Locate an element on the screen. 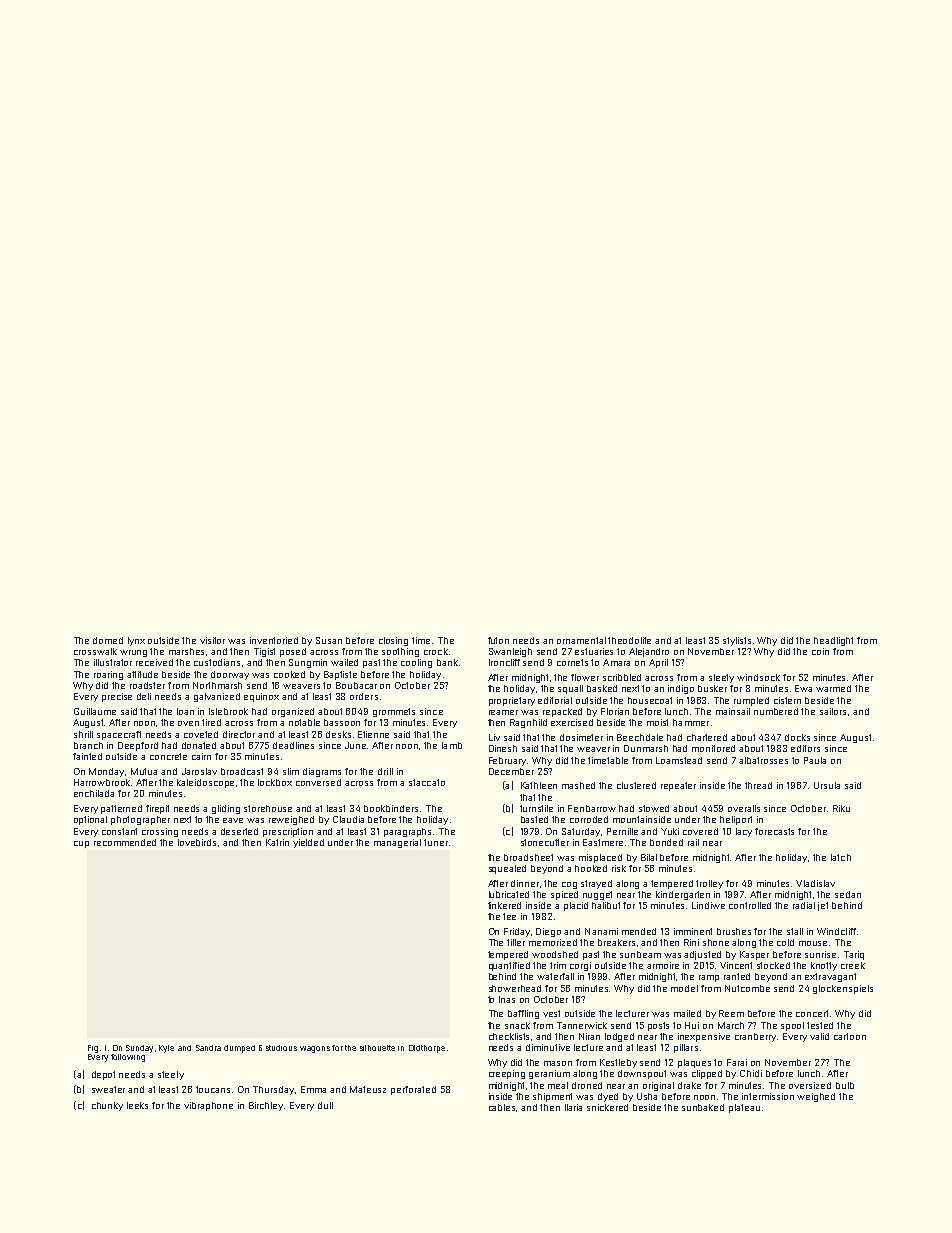 This screenshot has width=952, height=1233. crock is located at coordinates (436, 651).
